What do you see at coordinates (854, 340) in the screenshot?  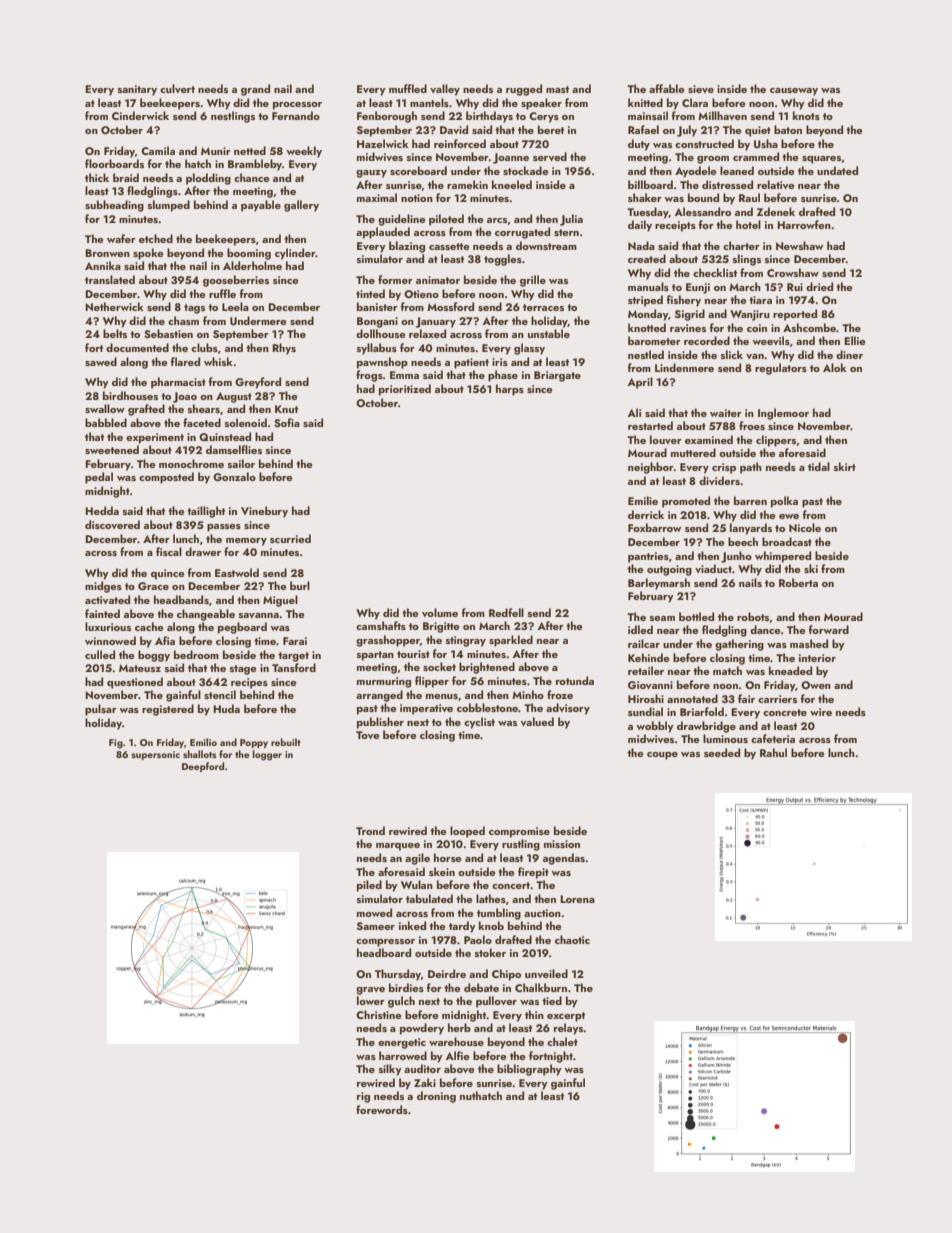 I see `Ellie` at bounding box center [854, 340].
